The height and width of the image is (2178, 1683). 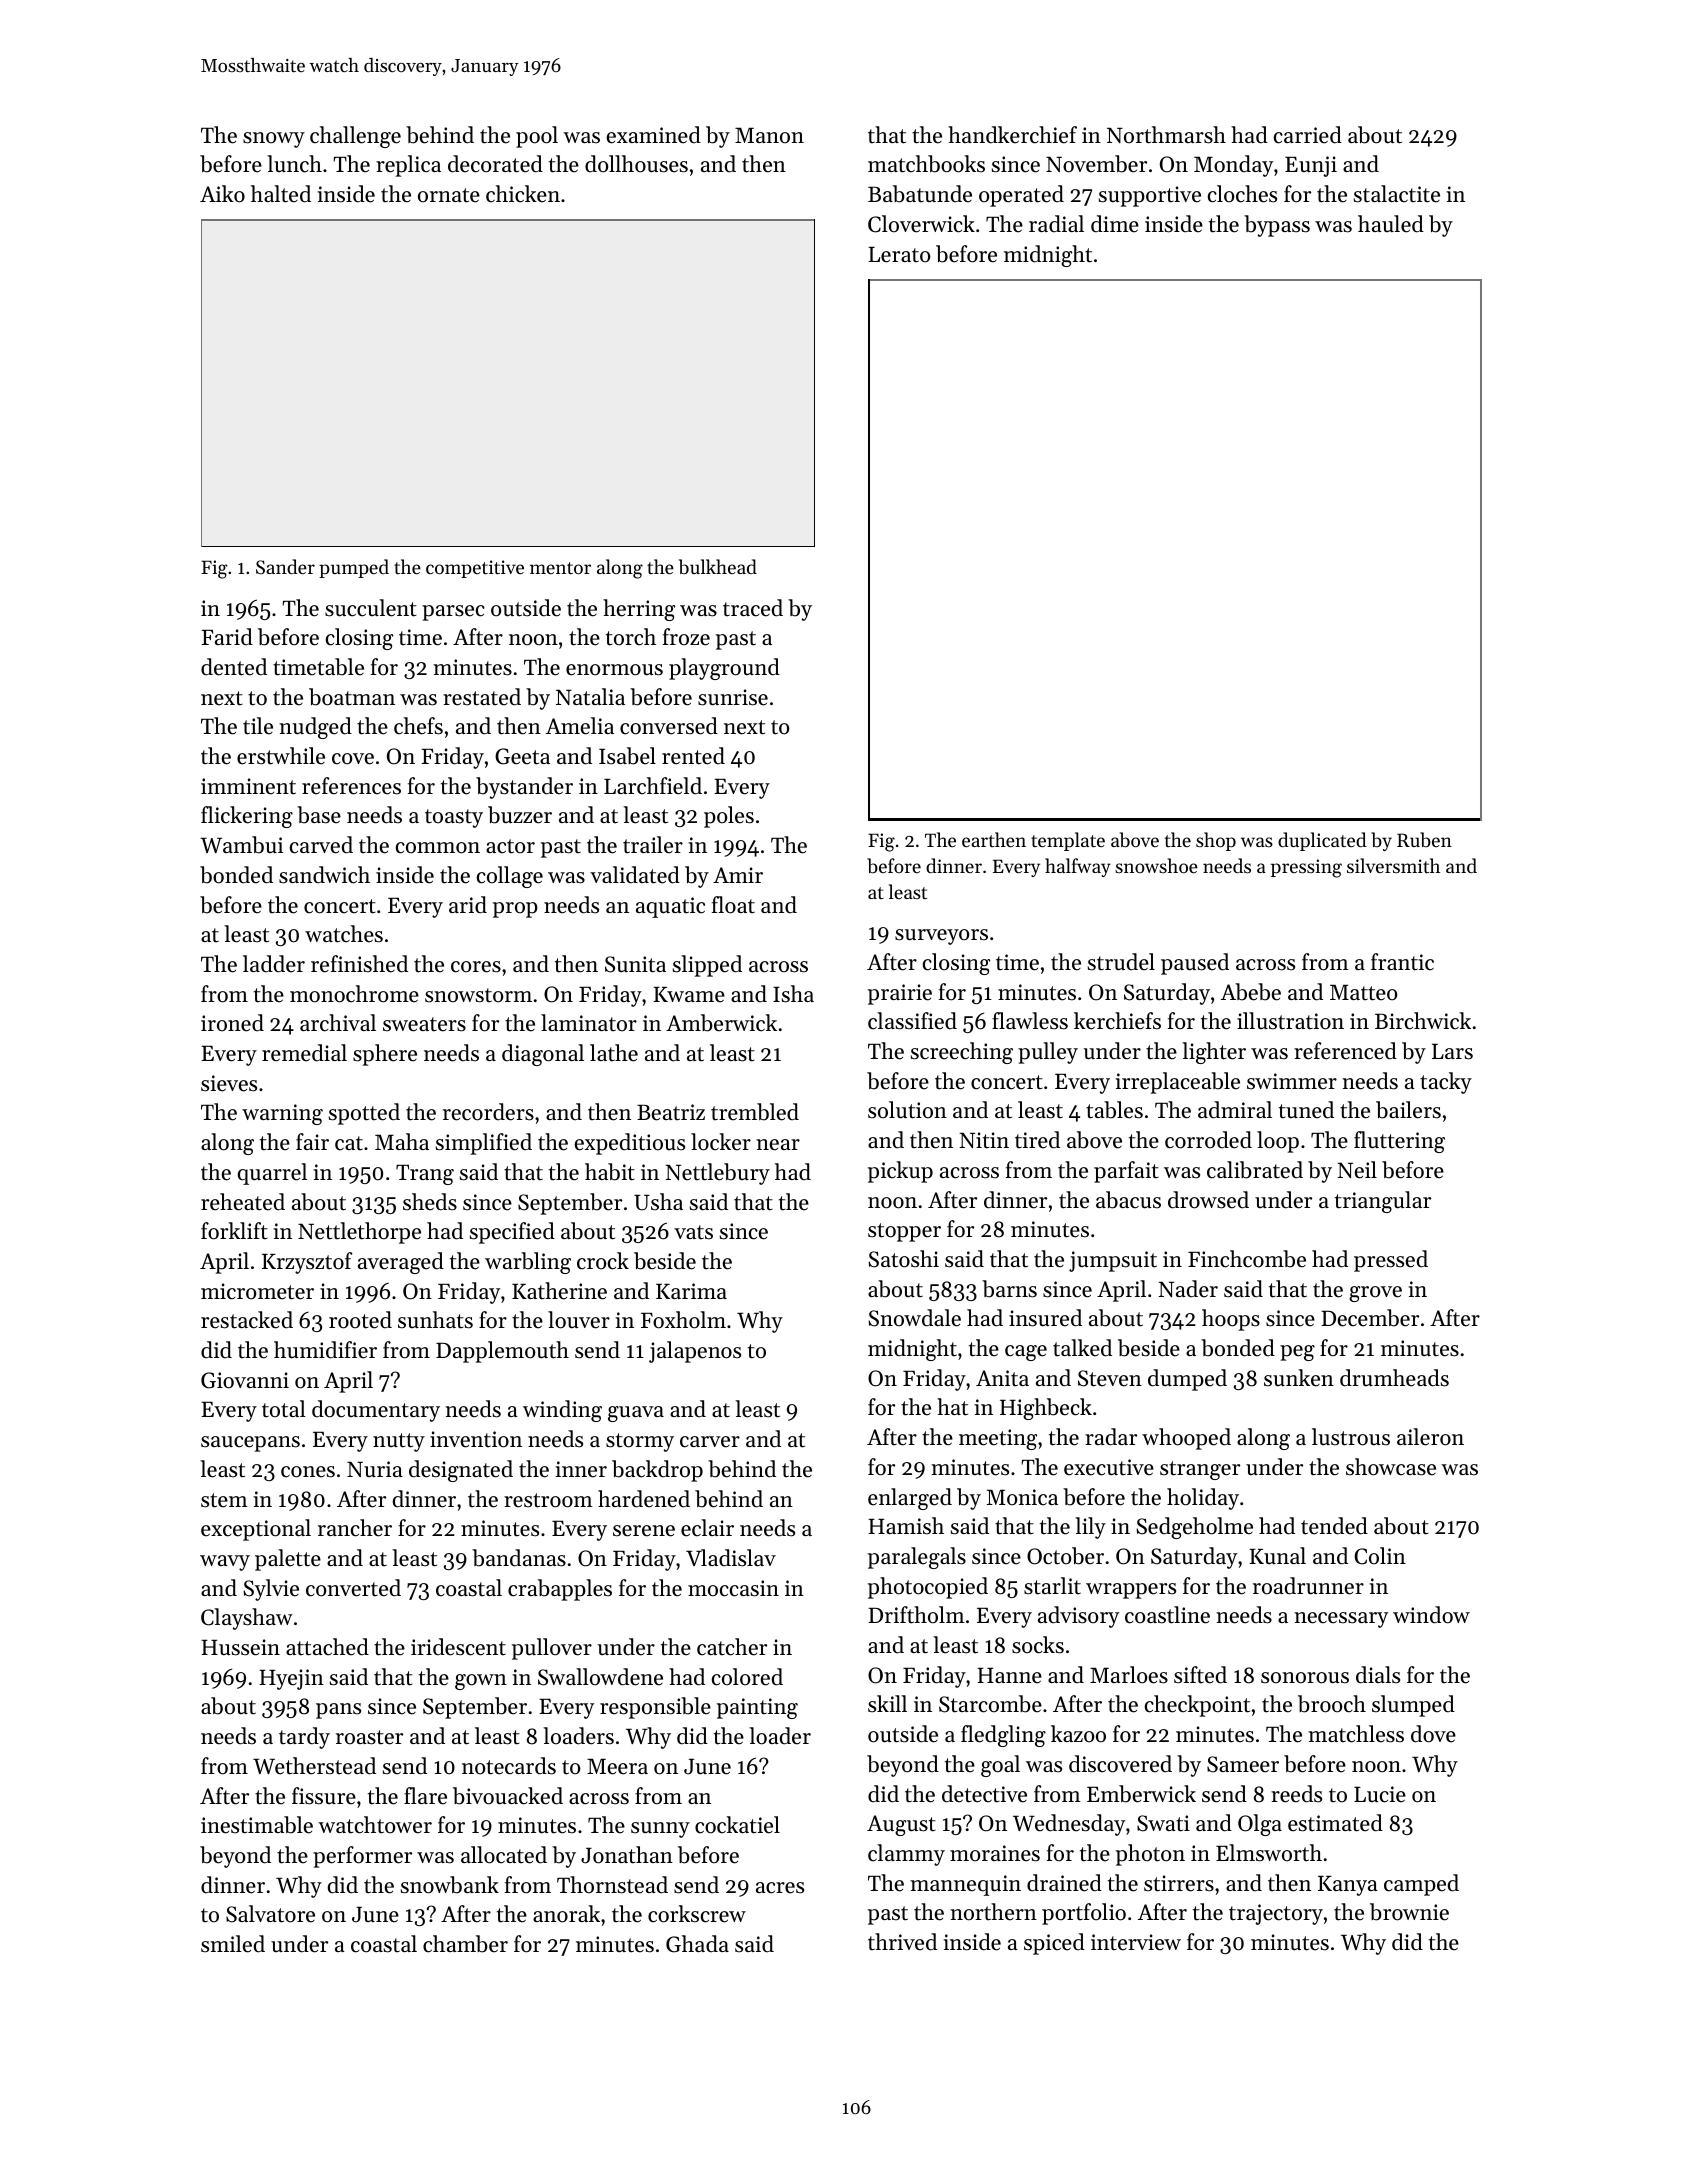 I want to click on carried, so click(x=1308, y=135).
